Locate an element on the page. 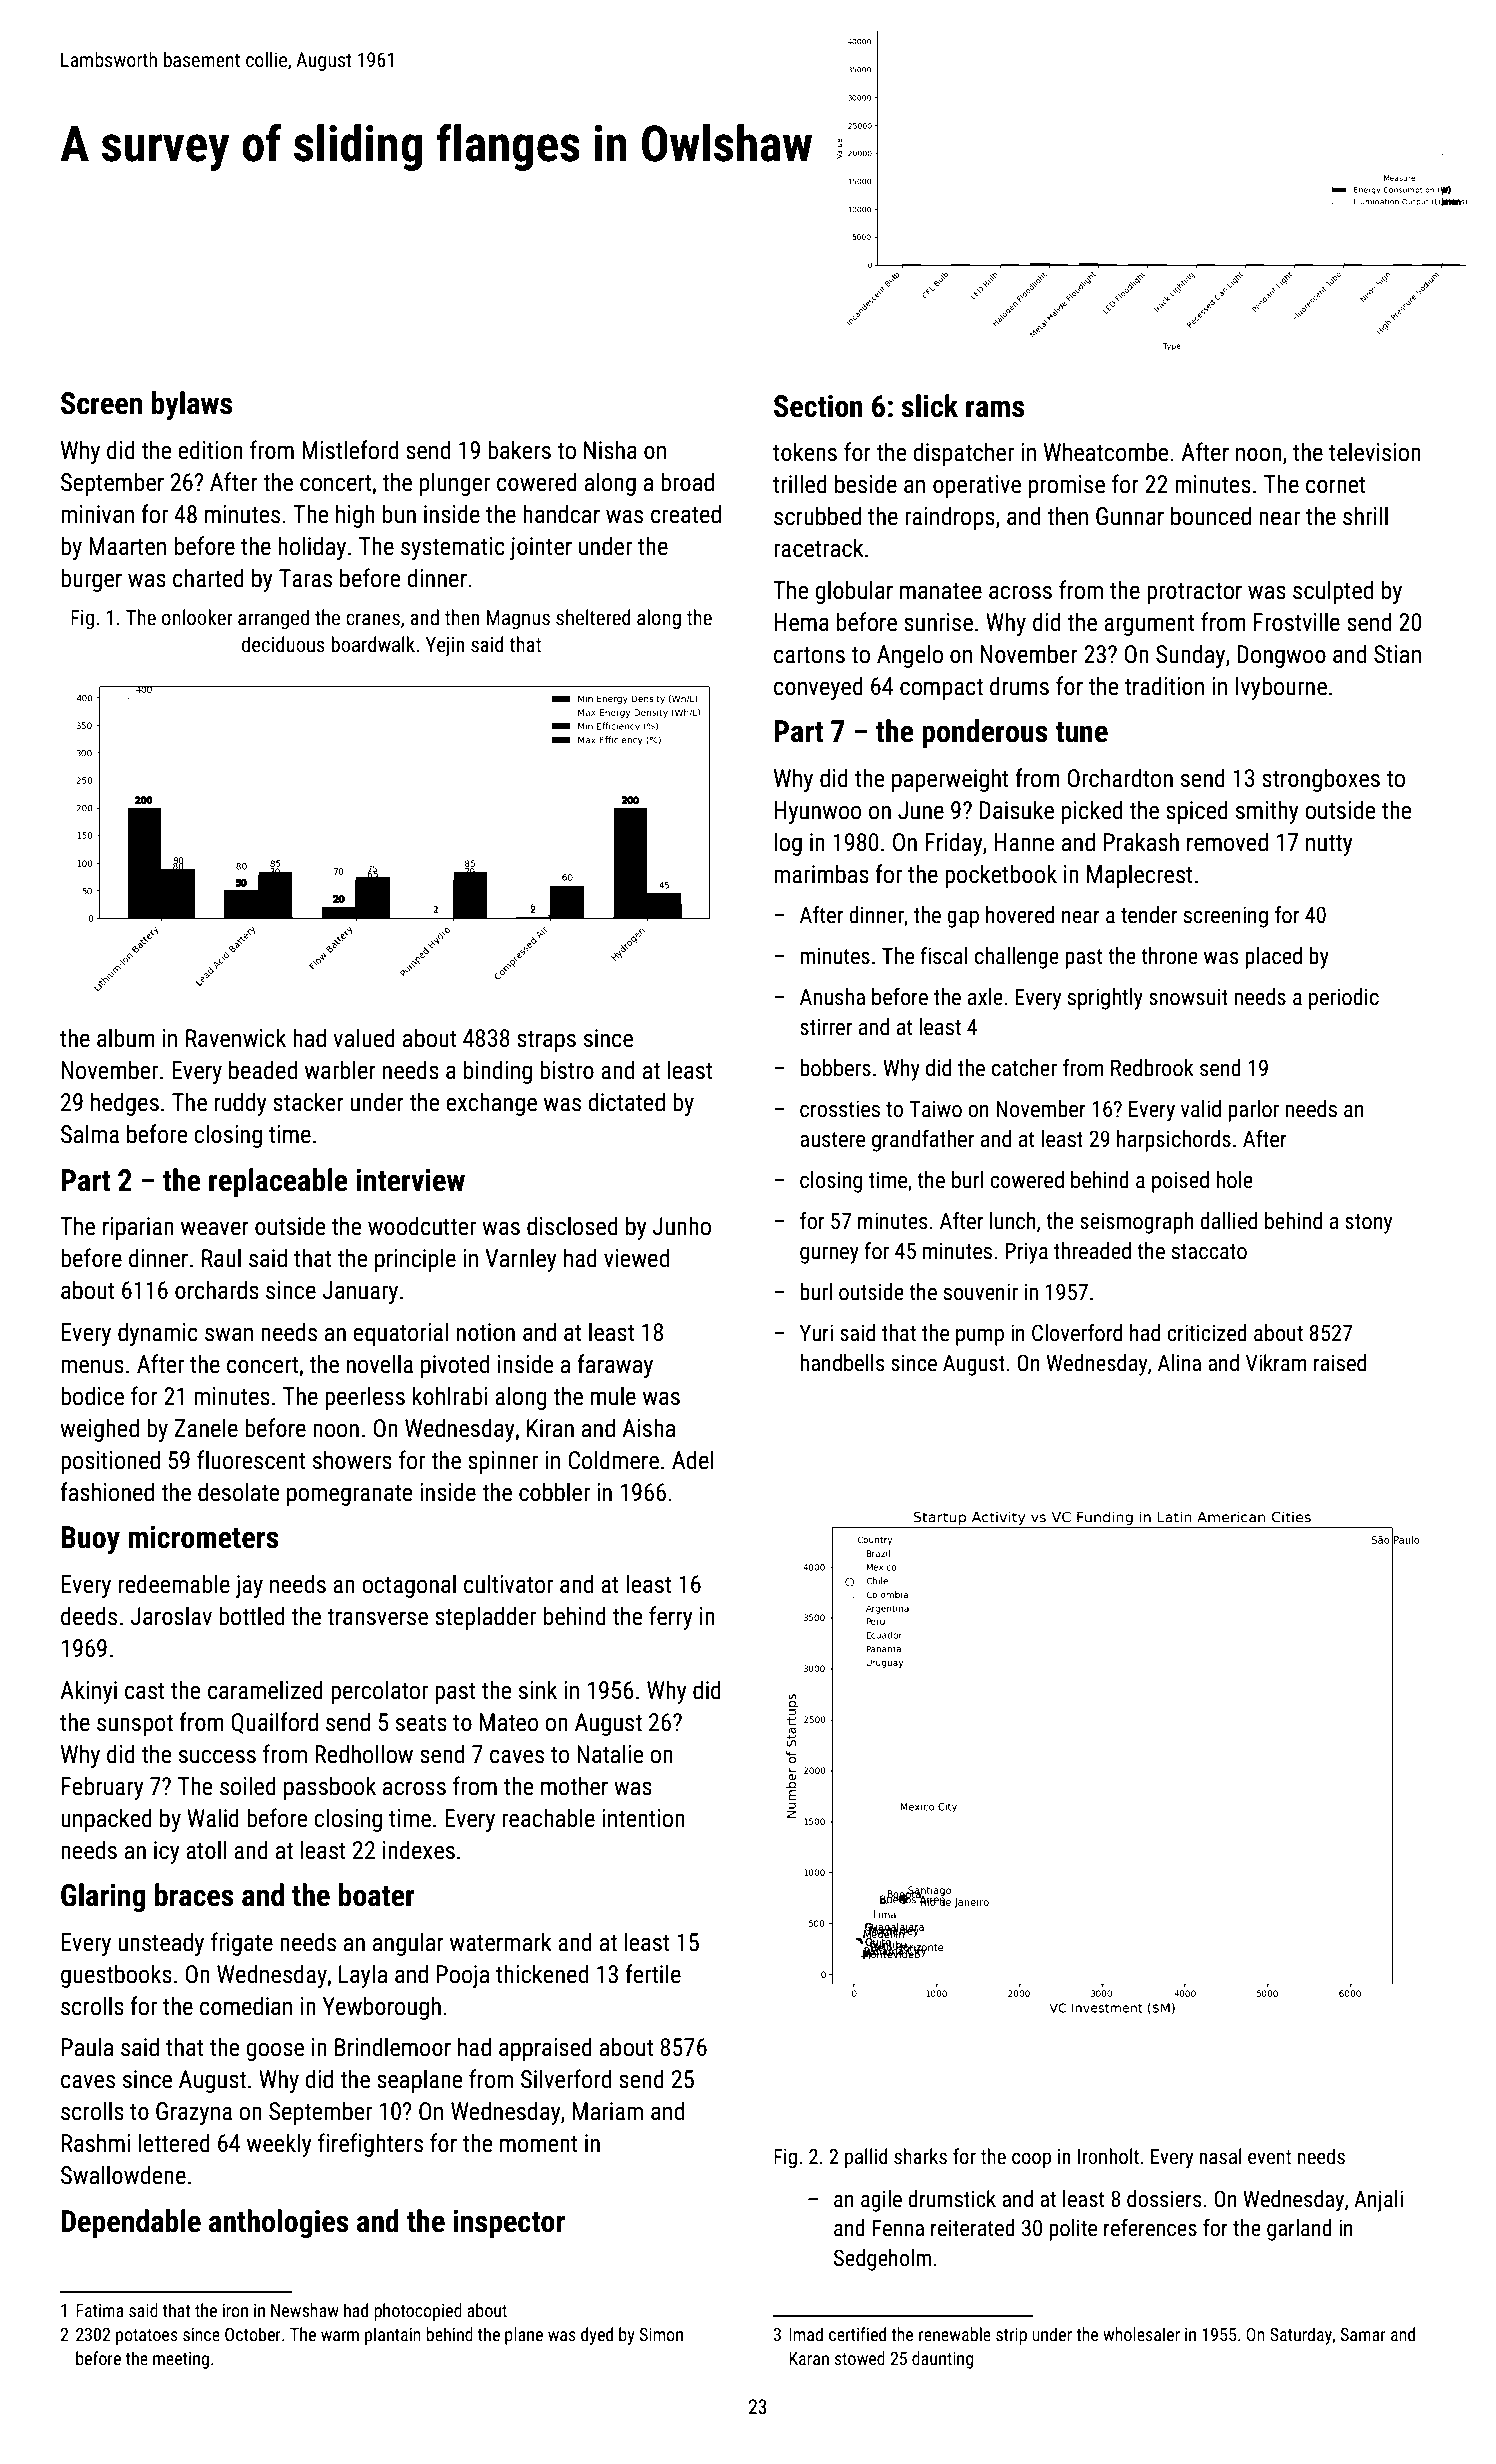 This image has height=2464, width=1496. strip is located at coordinates (1011, 2336).
